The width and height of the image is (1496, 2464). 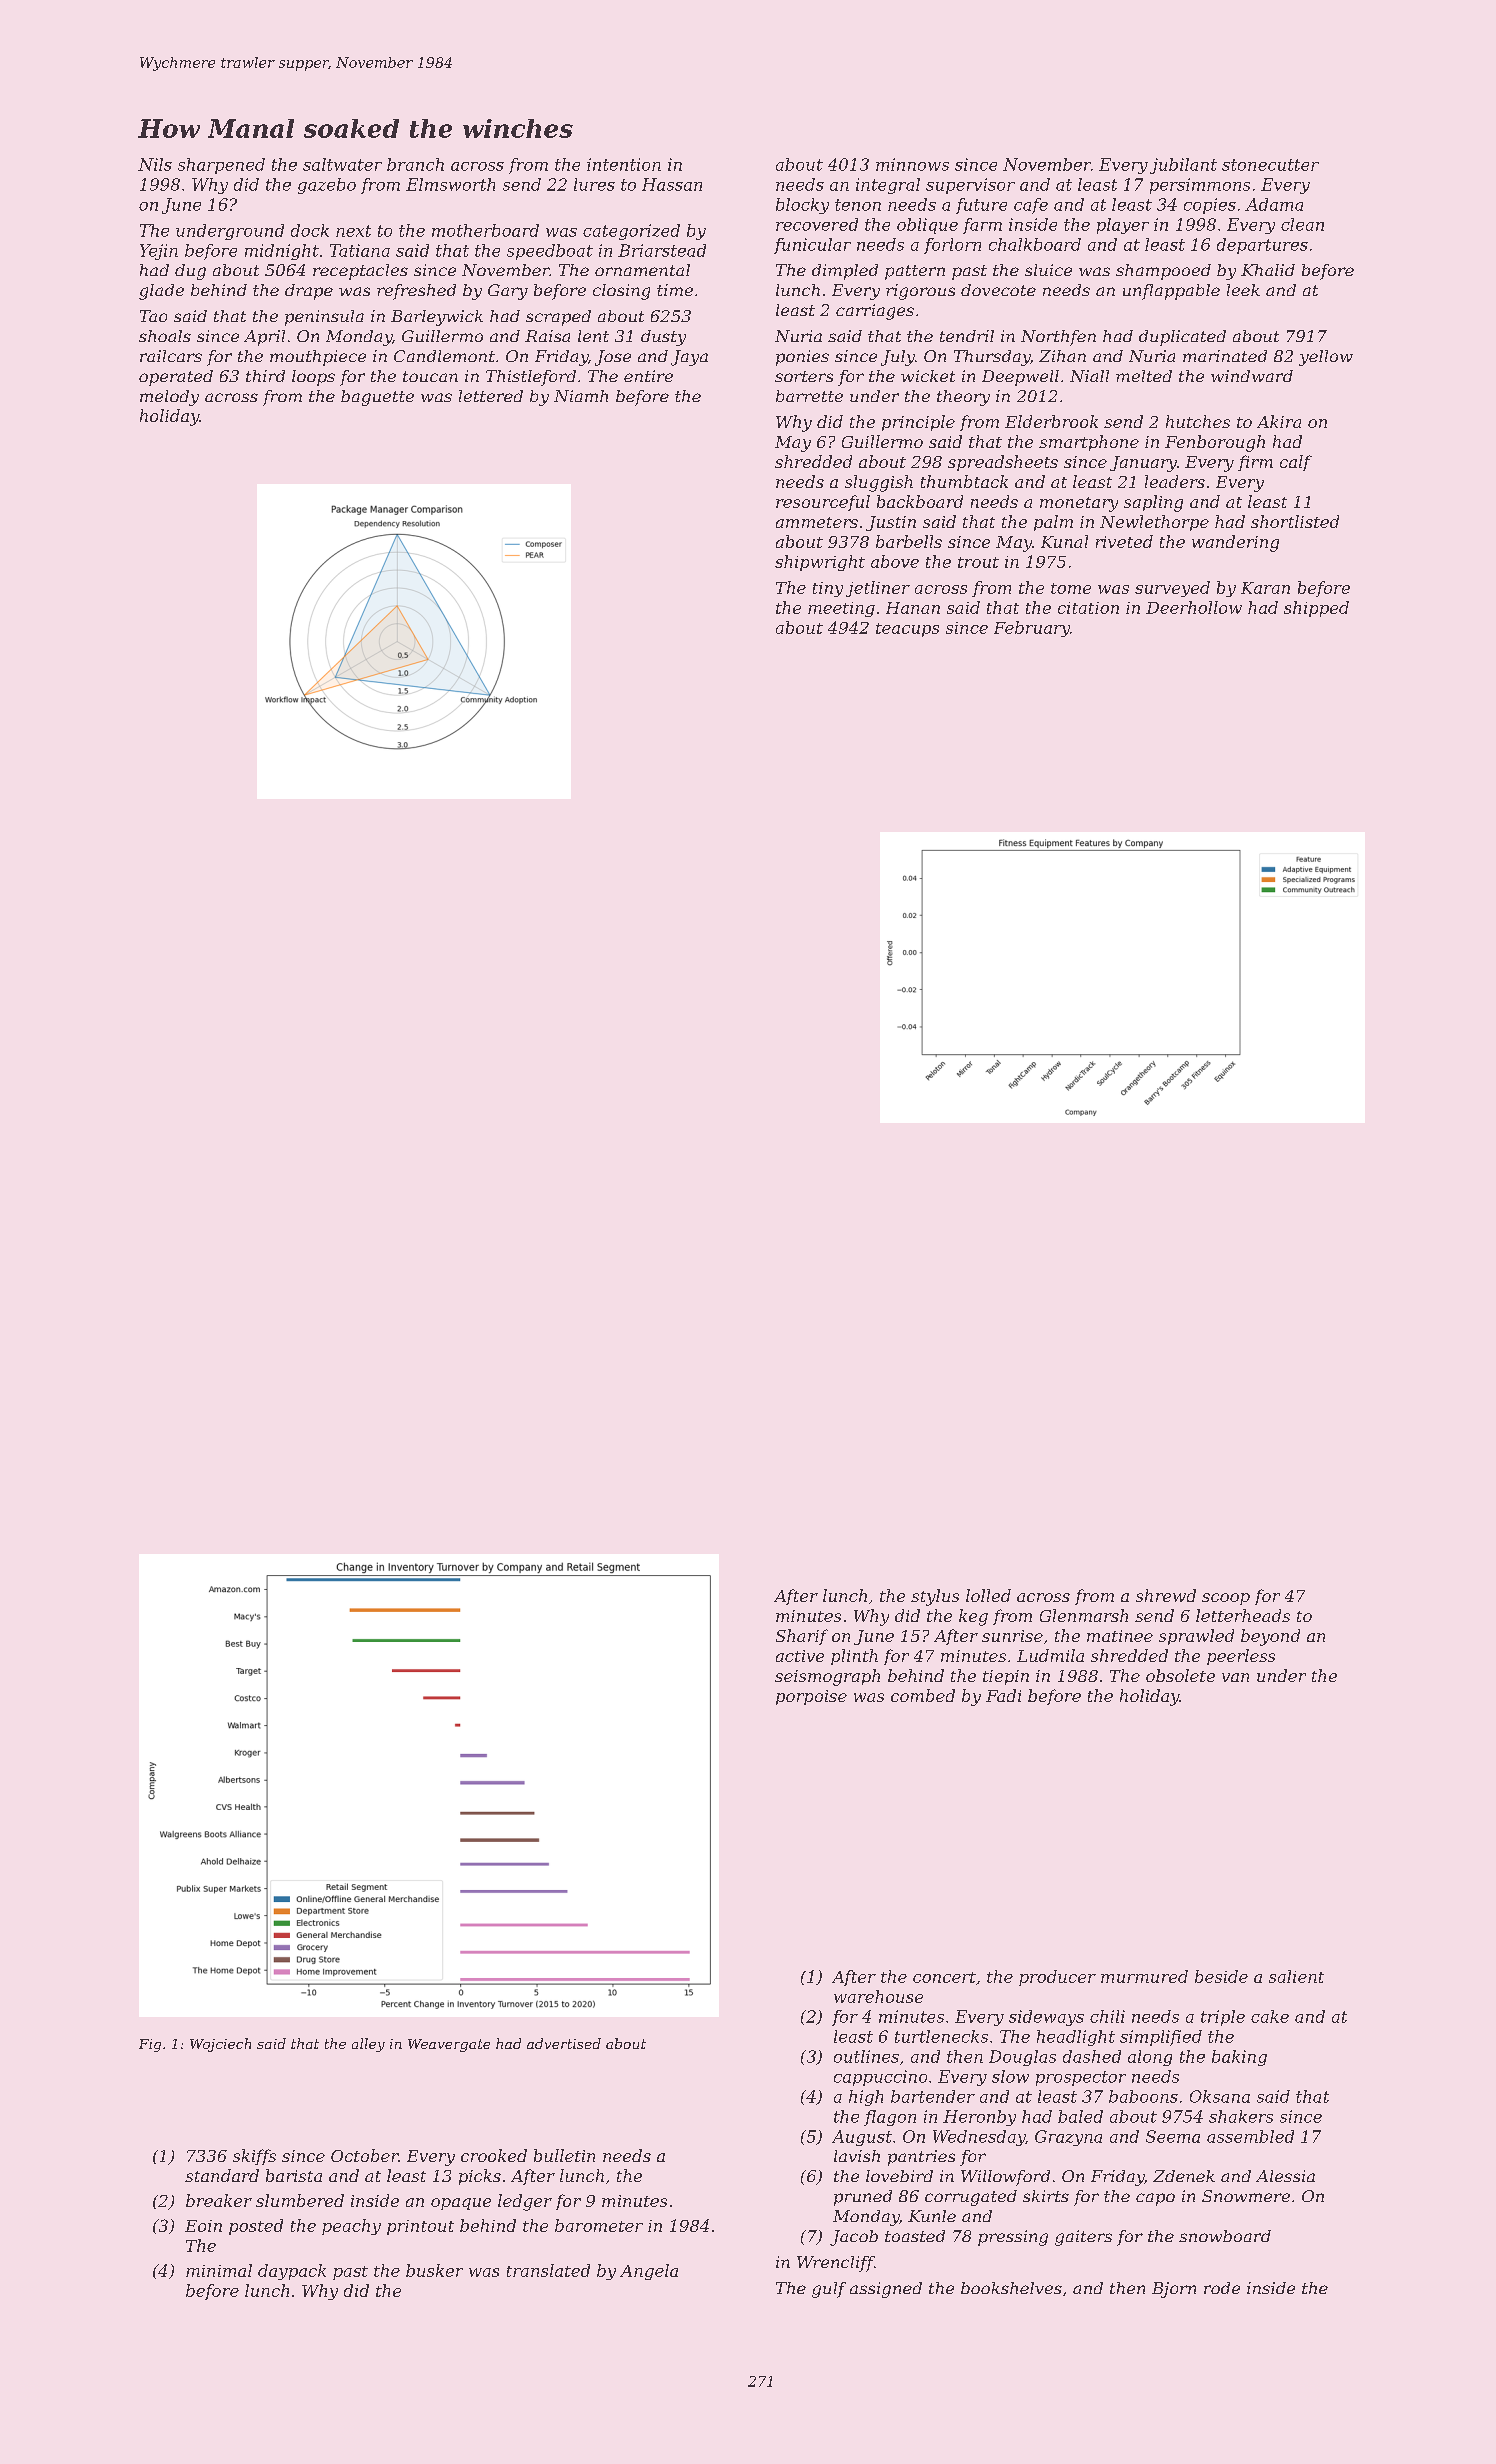 What do you see at coordinates (935, 1597) in the image?
I see `stylus` at bounding box center [935, 1597].
